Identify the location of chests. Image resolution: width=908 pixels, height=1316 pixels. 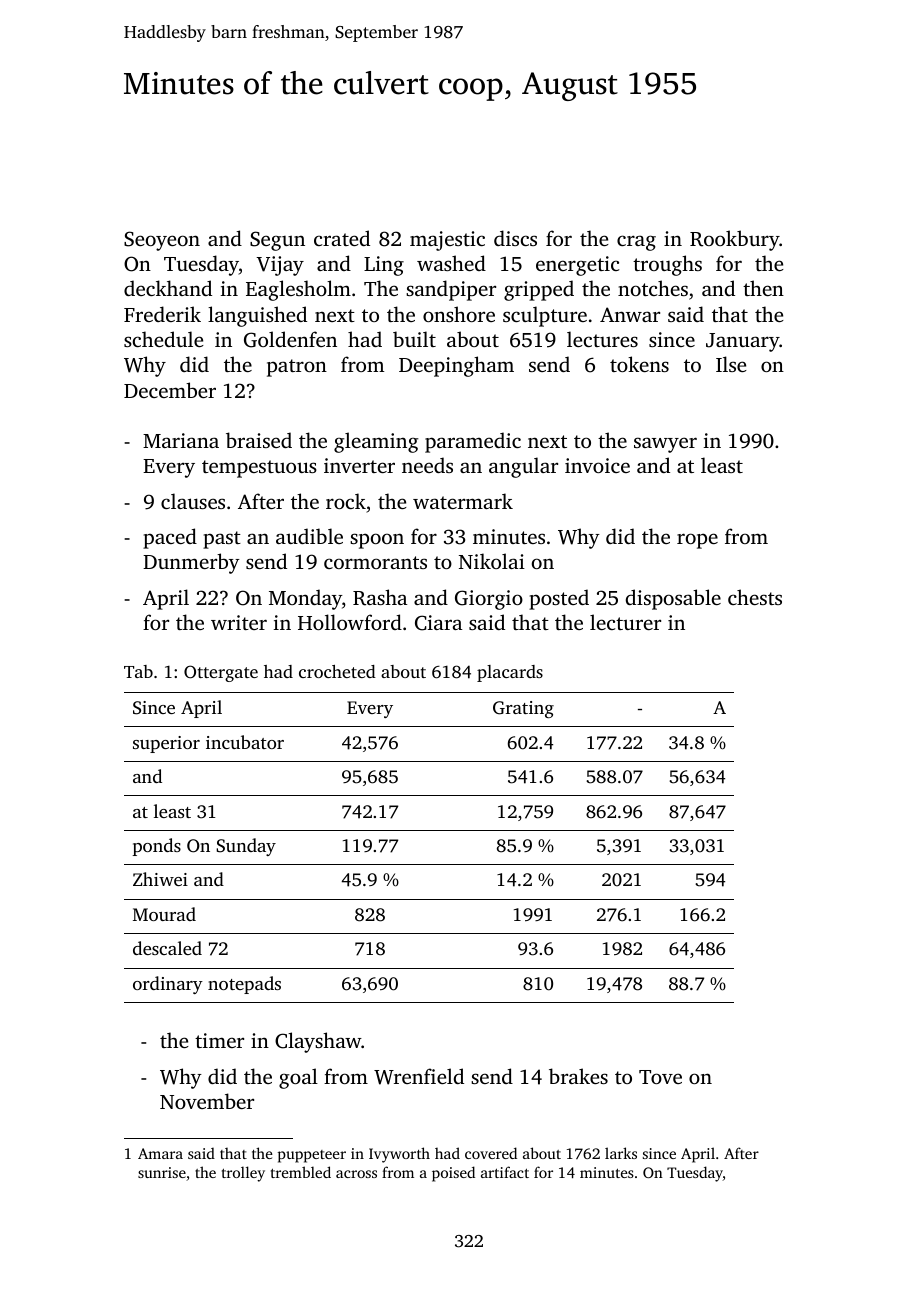
(755, 597).
